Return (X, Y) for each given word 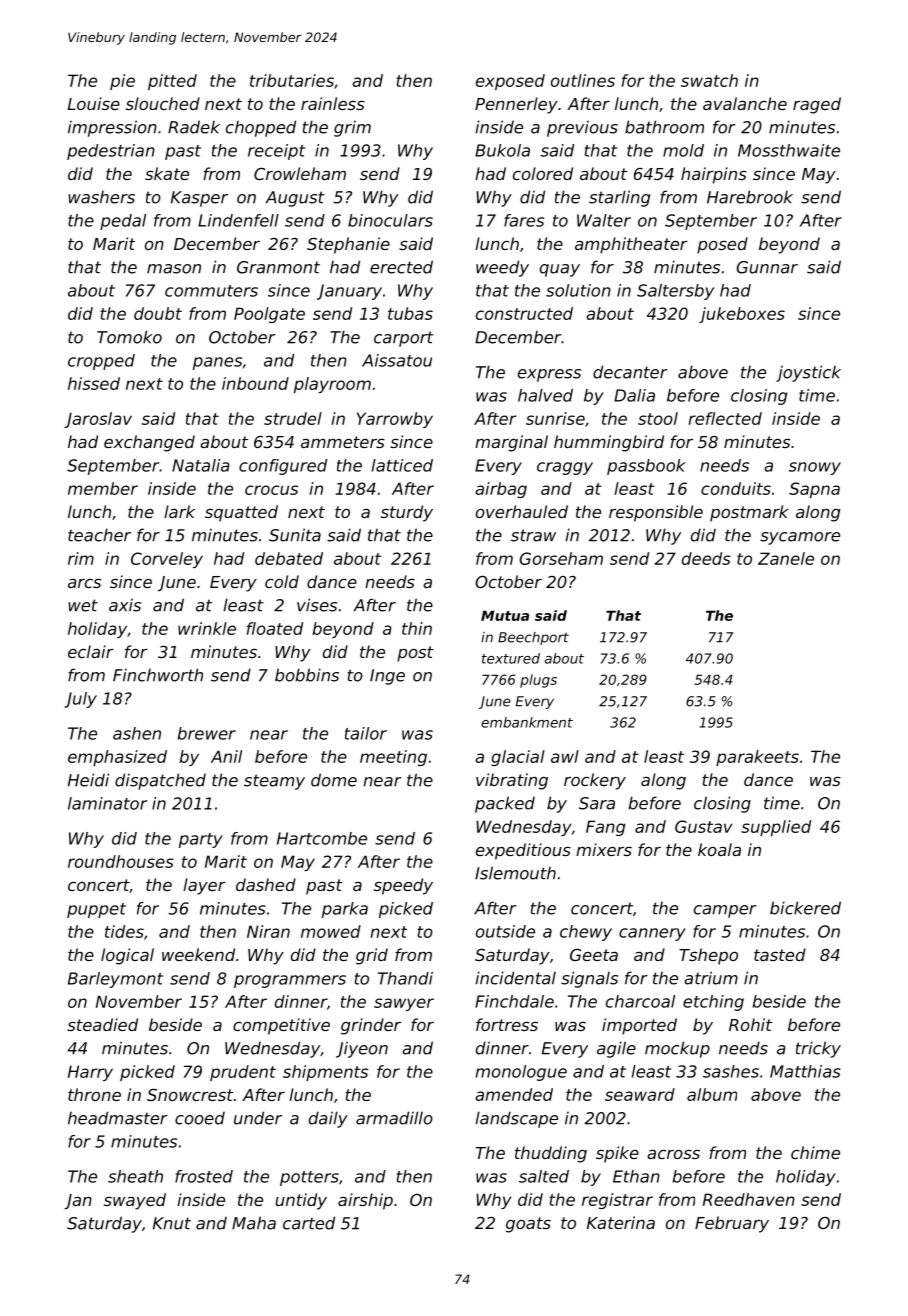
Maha (254, 1223)
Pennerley (516, 105)
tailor (366, 733)
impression (112, 128)
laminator (107, 803)
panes (217, 363)
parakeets (757, 758)
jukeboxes (742, 315)
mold (683, 150)
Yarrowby (395, 420)
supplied (776, 828)
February (732, 1224)
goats (528, 1225)
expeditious (523, 851)
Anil (226, 756)
